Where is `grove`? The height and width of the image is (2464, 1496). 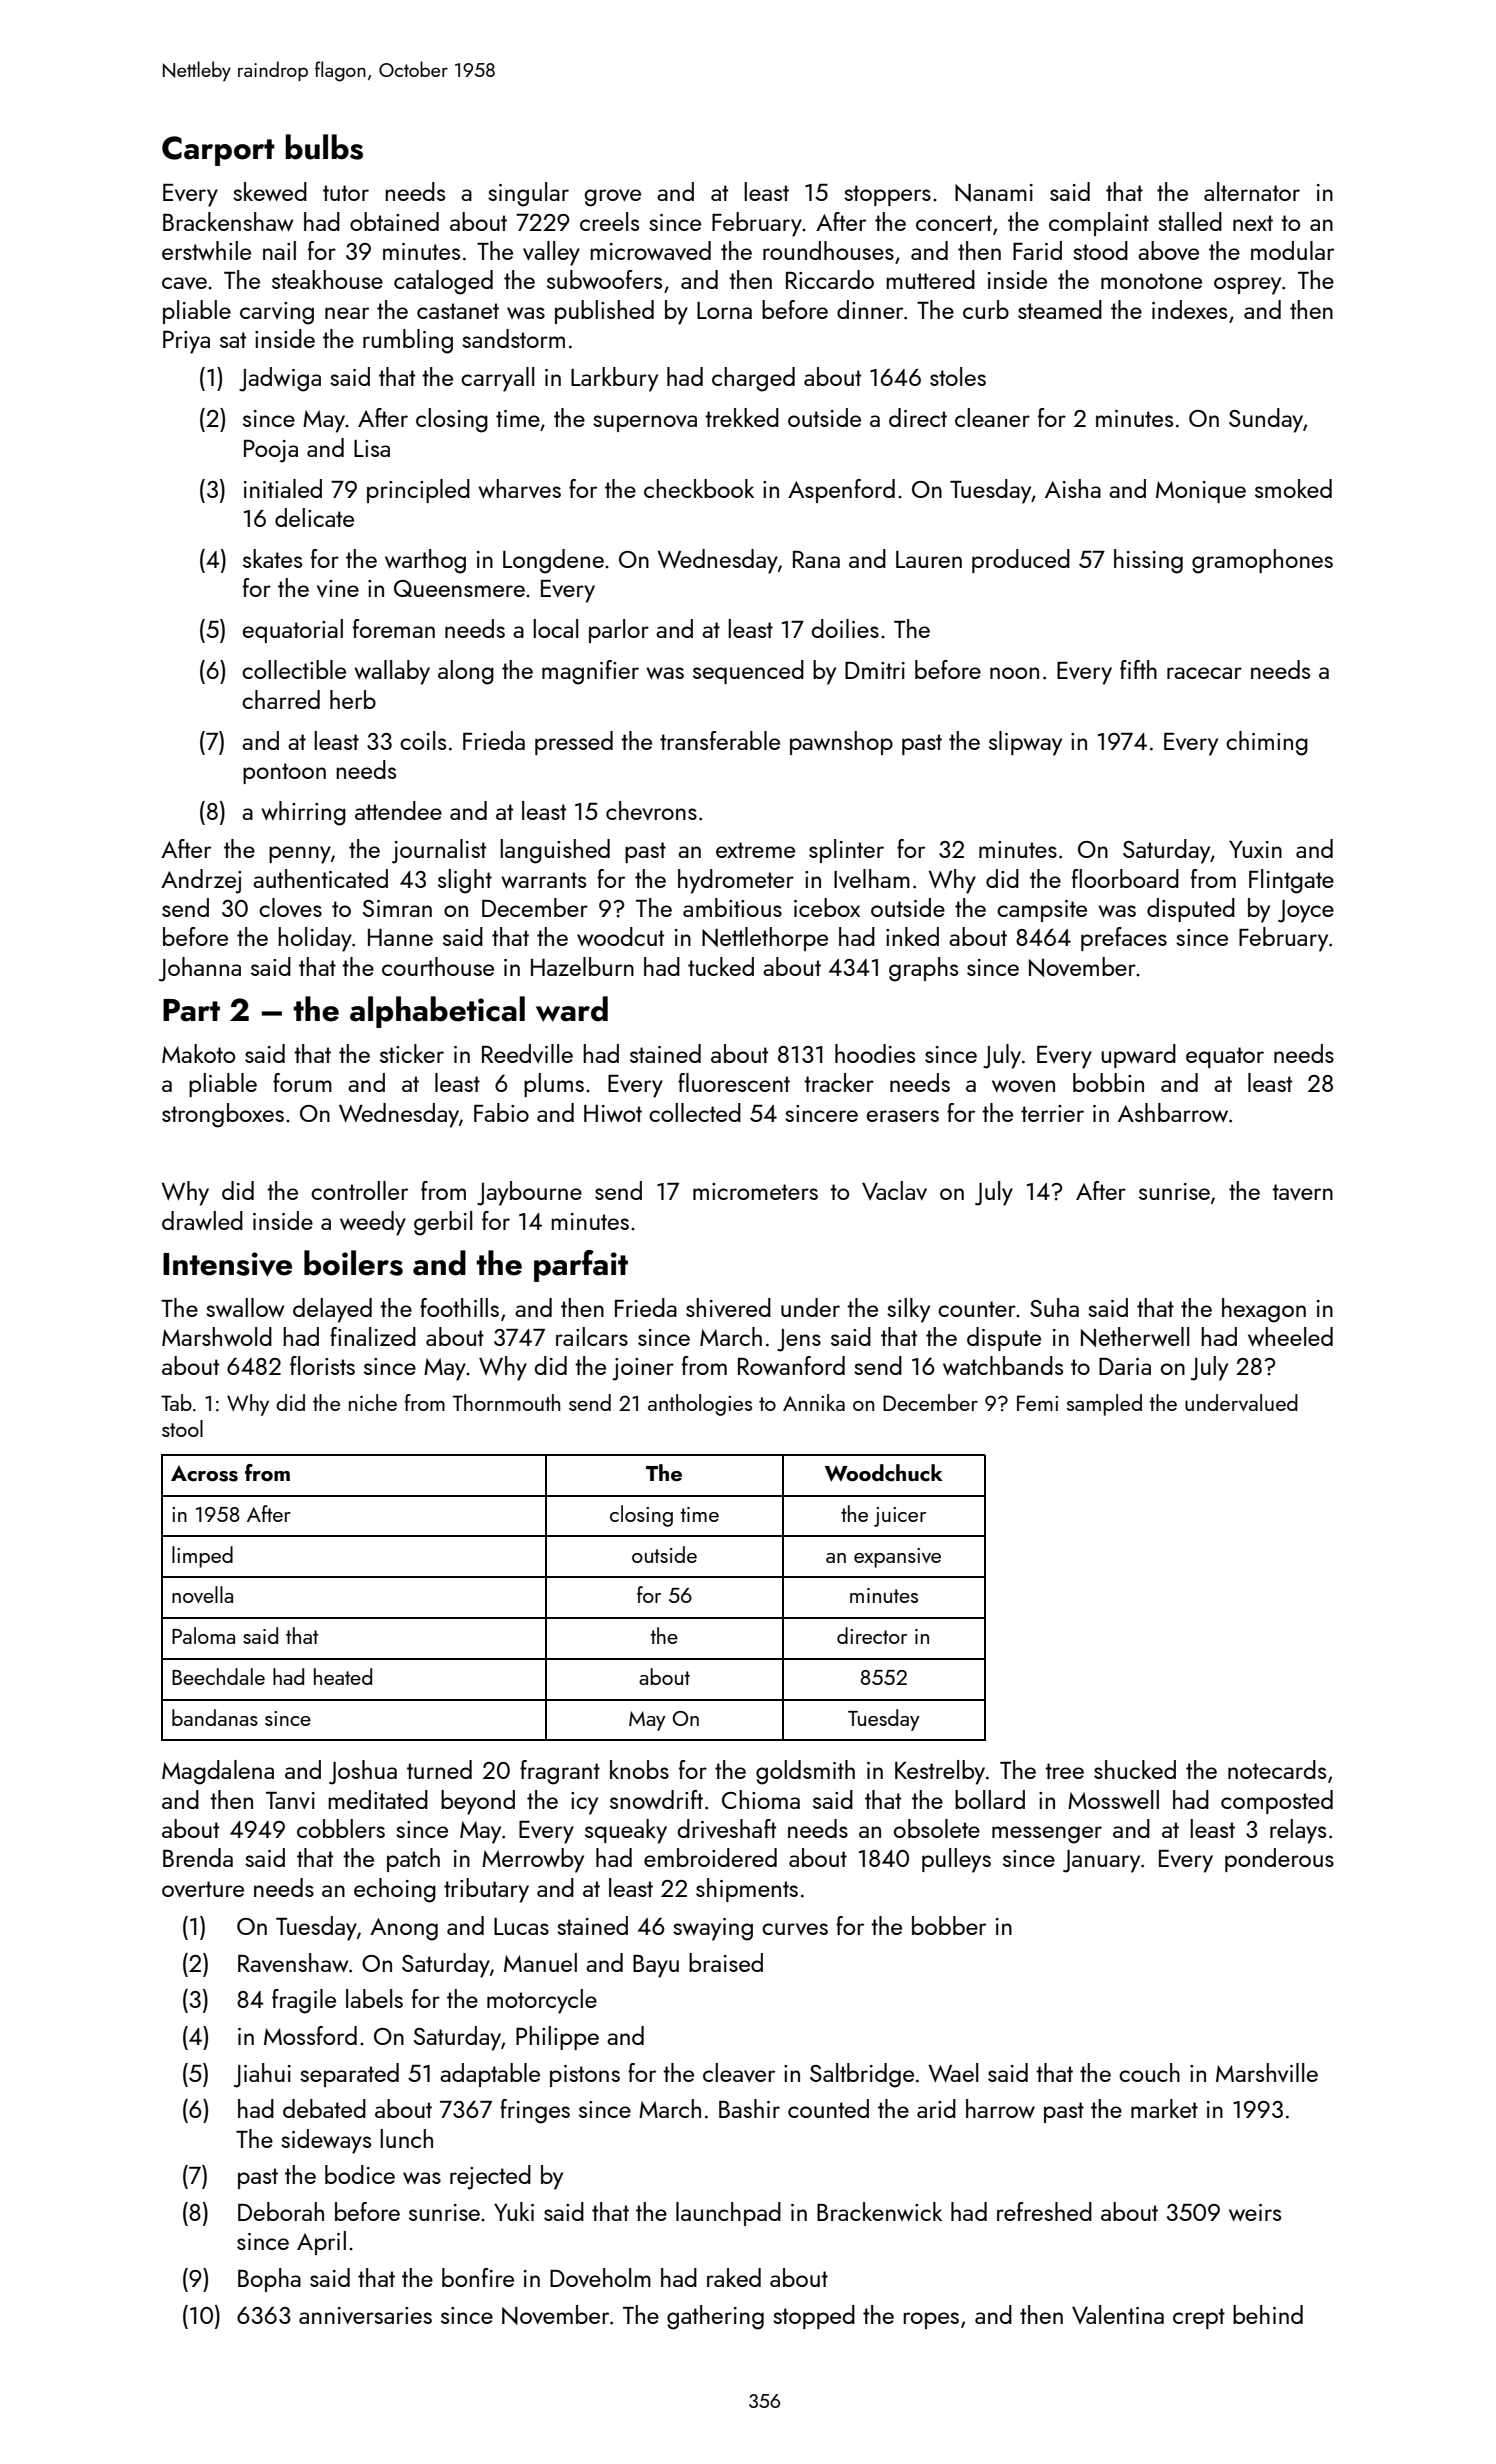 grove is located at coordinates (613, 198).
